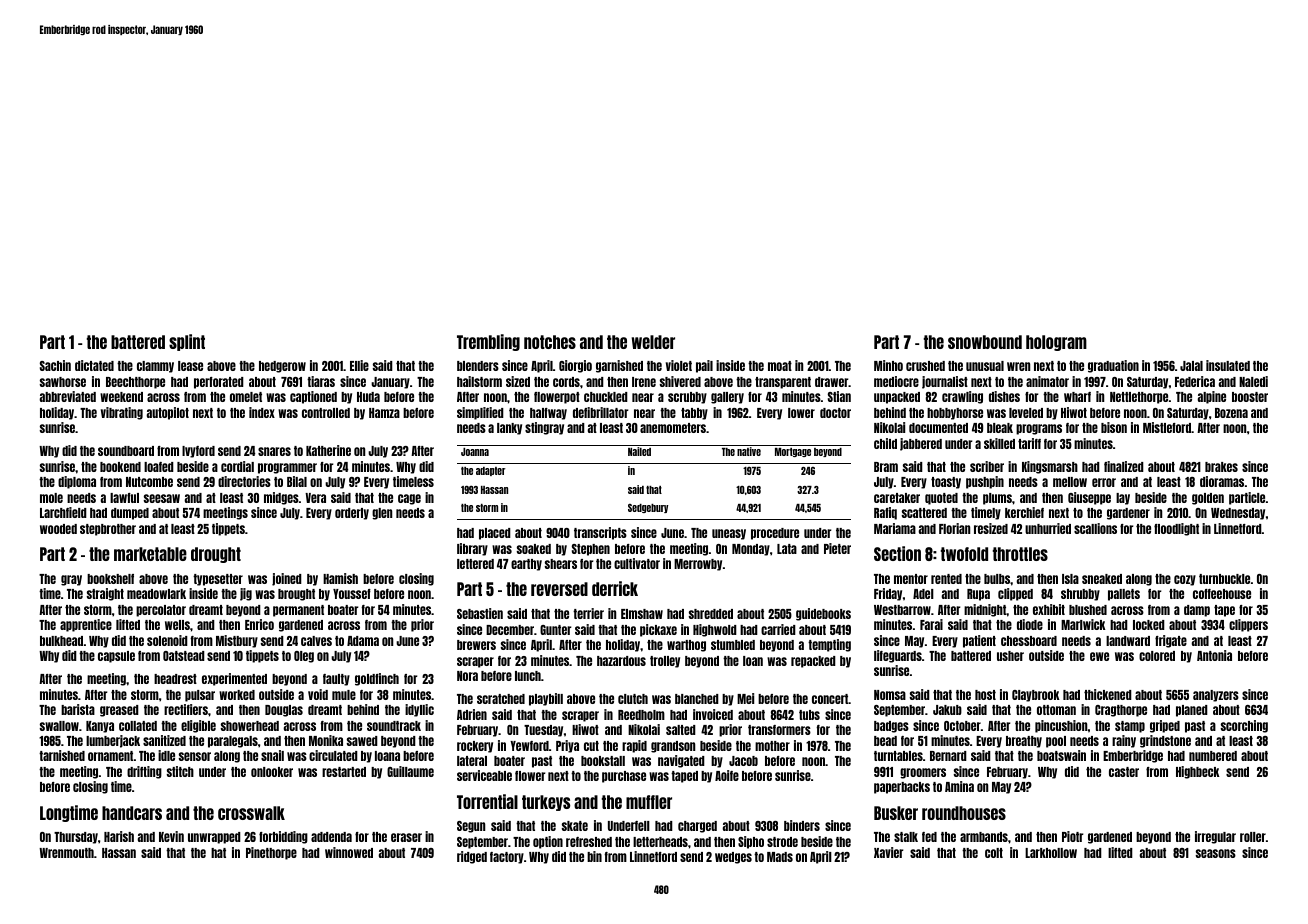  Describe the element at coordinates (1221, 467) in the image. I see `brakes` at that location.
